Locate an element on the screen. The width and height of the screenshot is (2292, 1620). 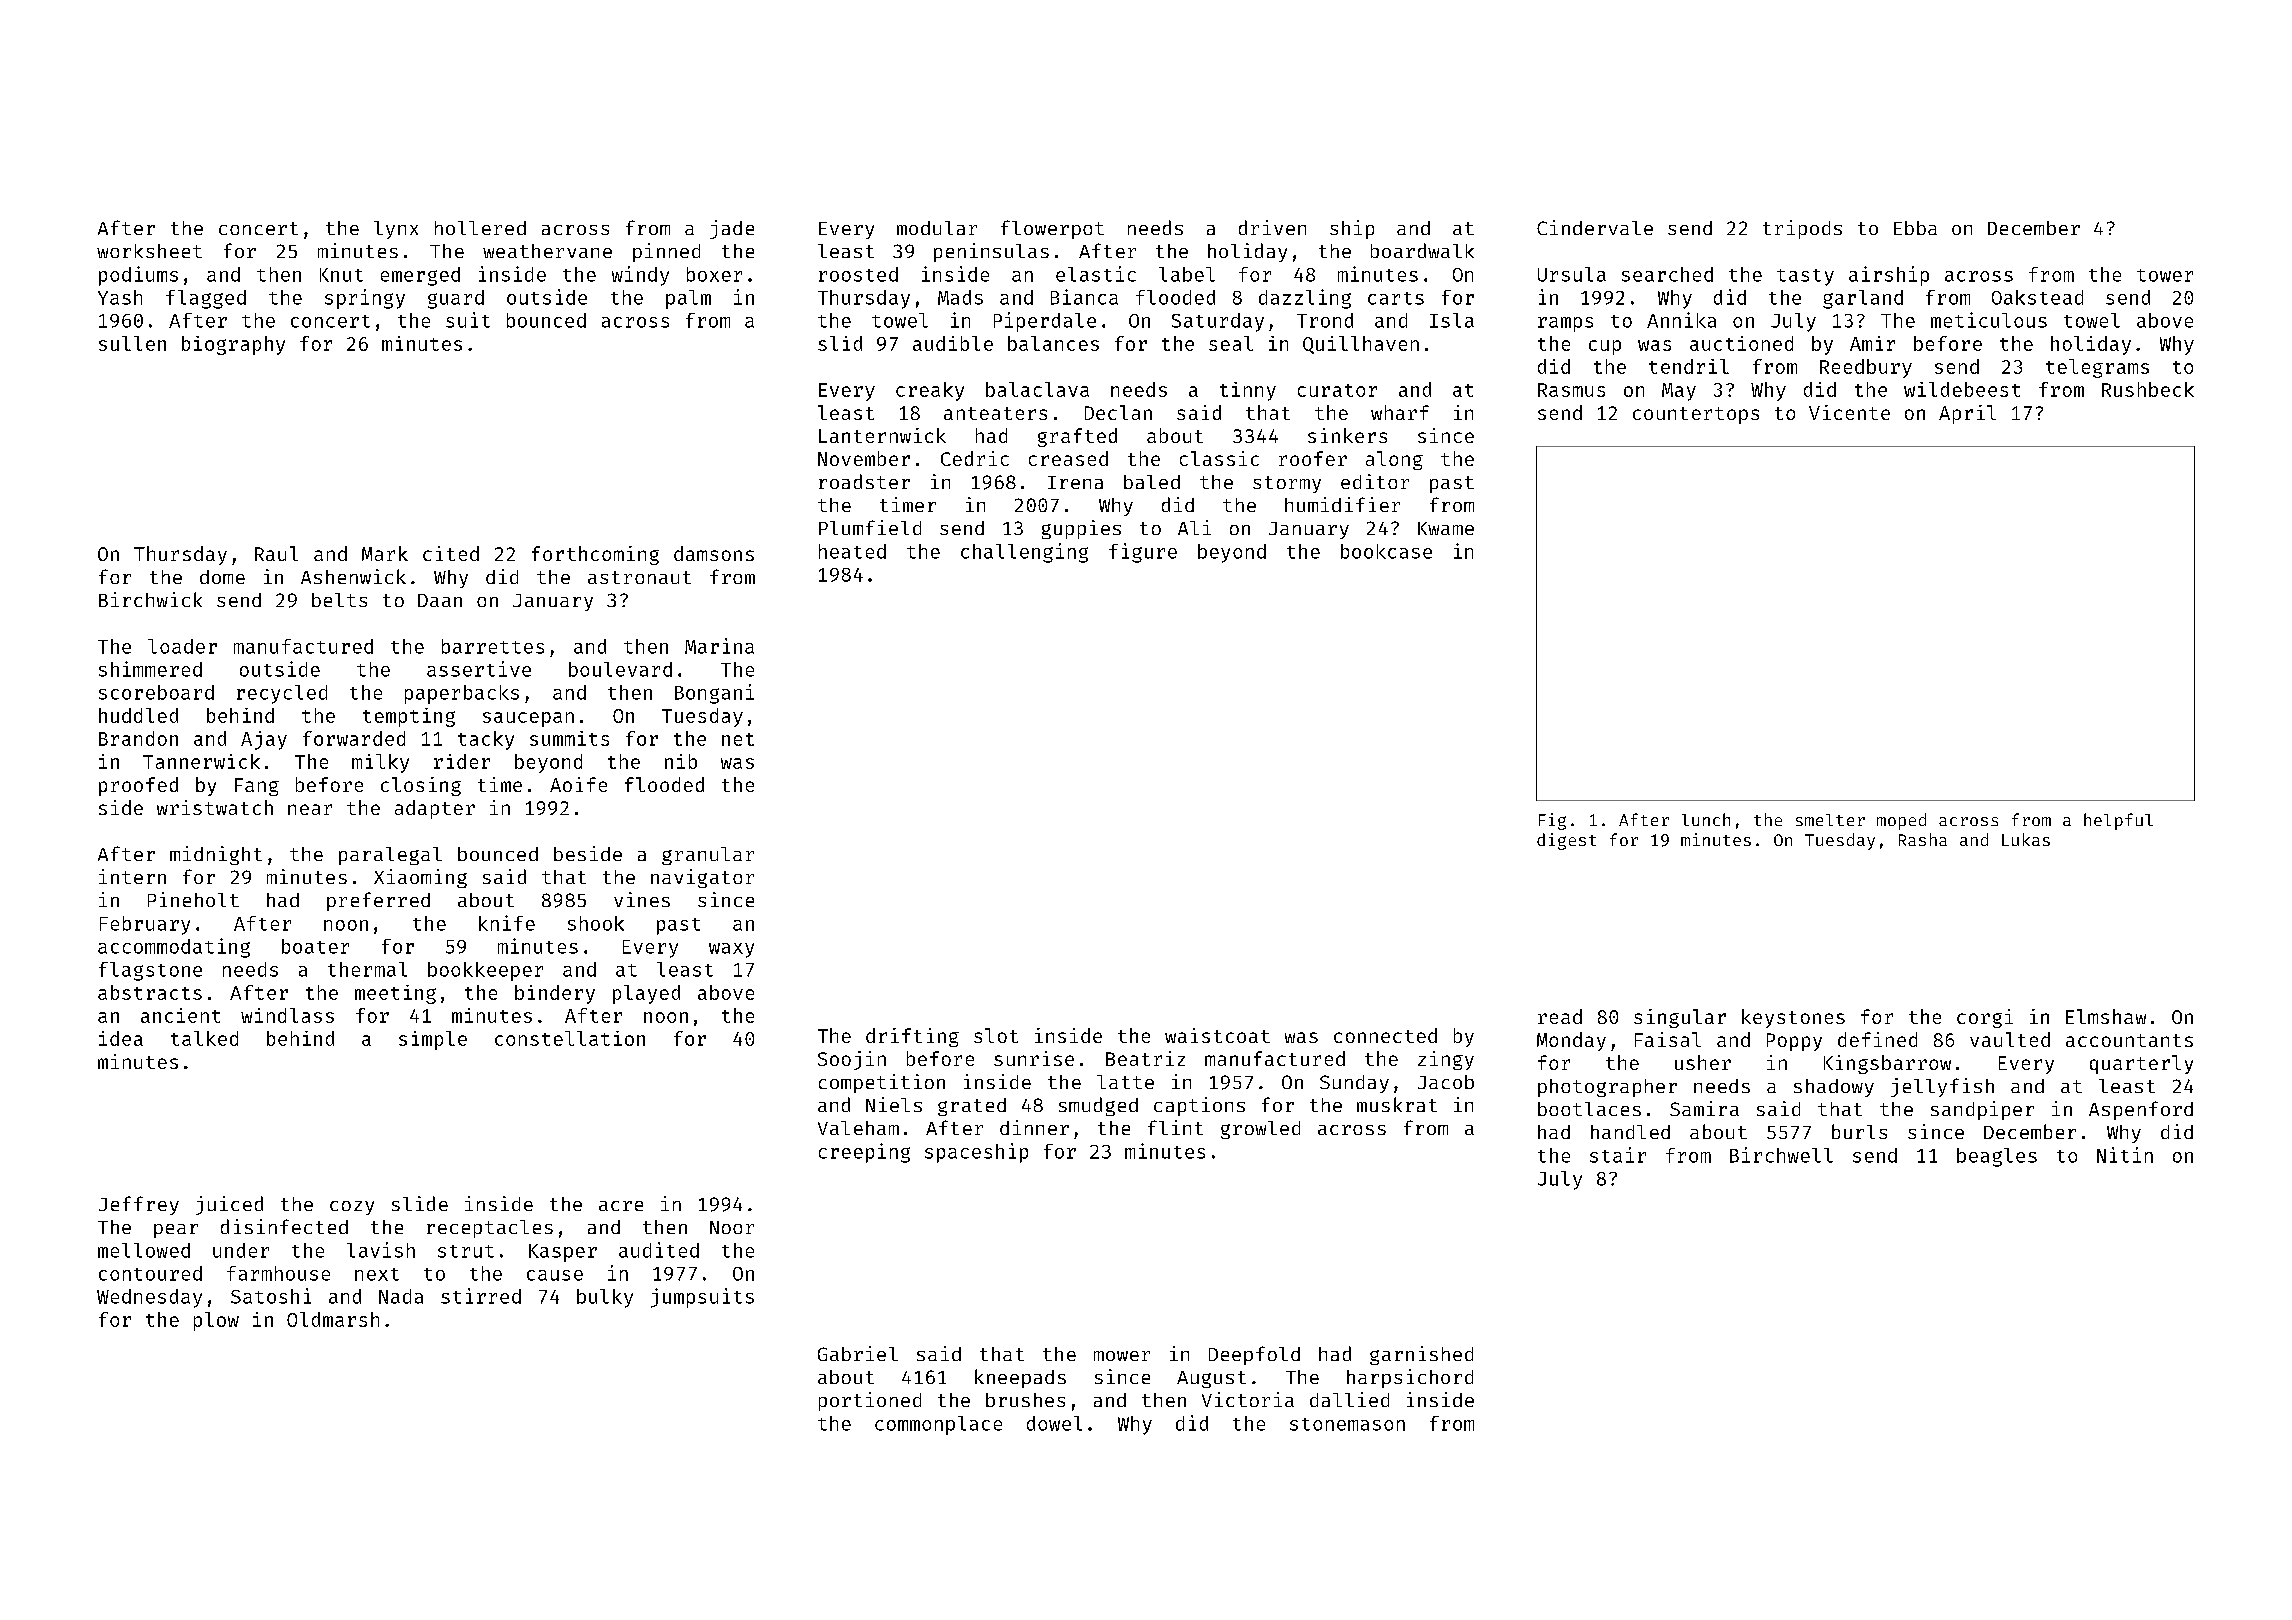
Kwame is located at coordinates (1446, 528).
